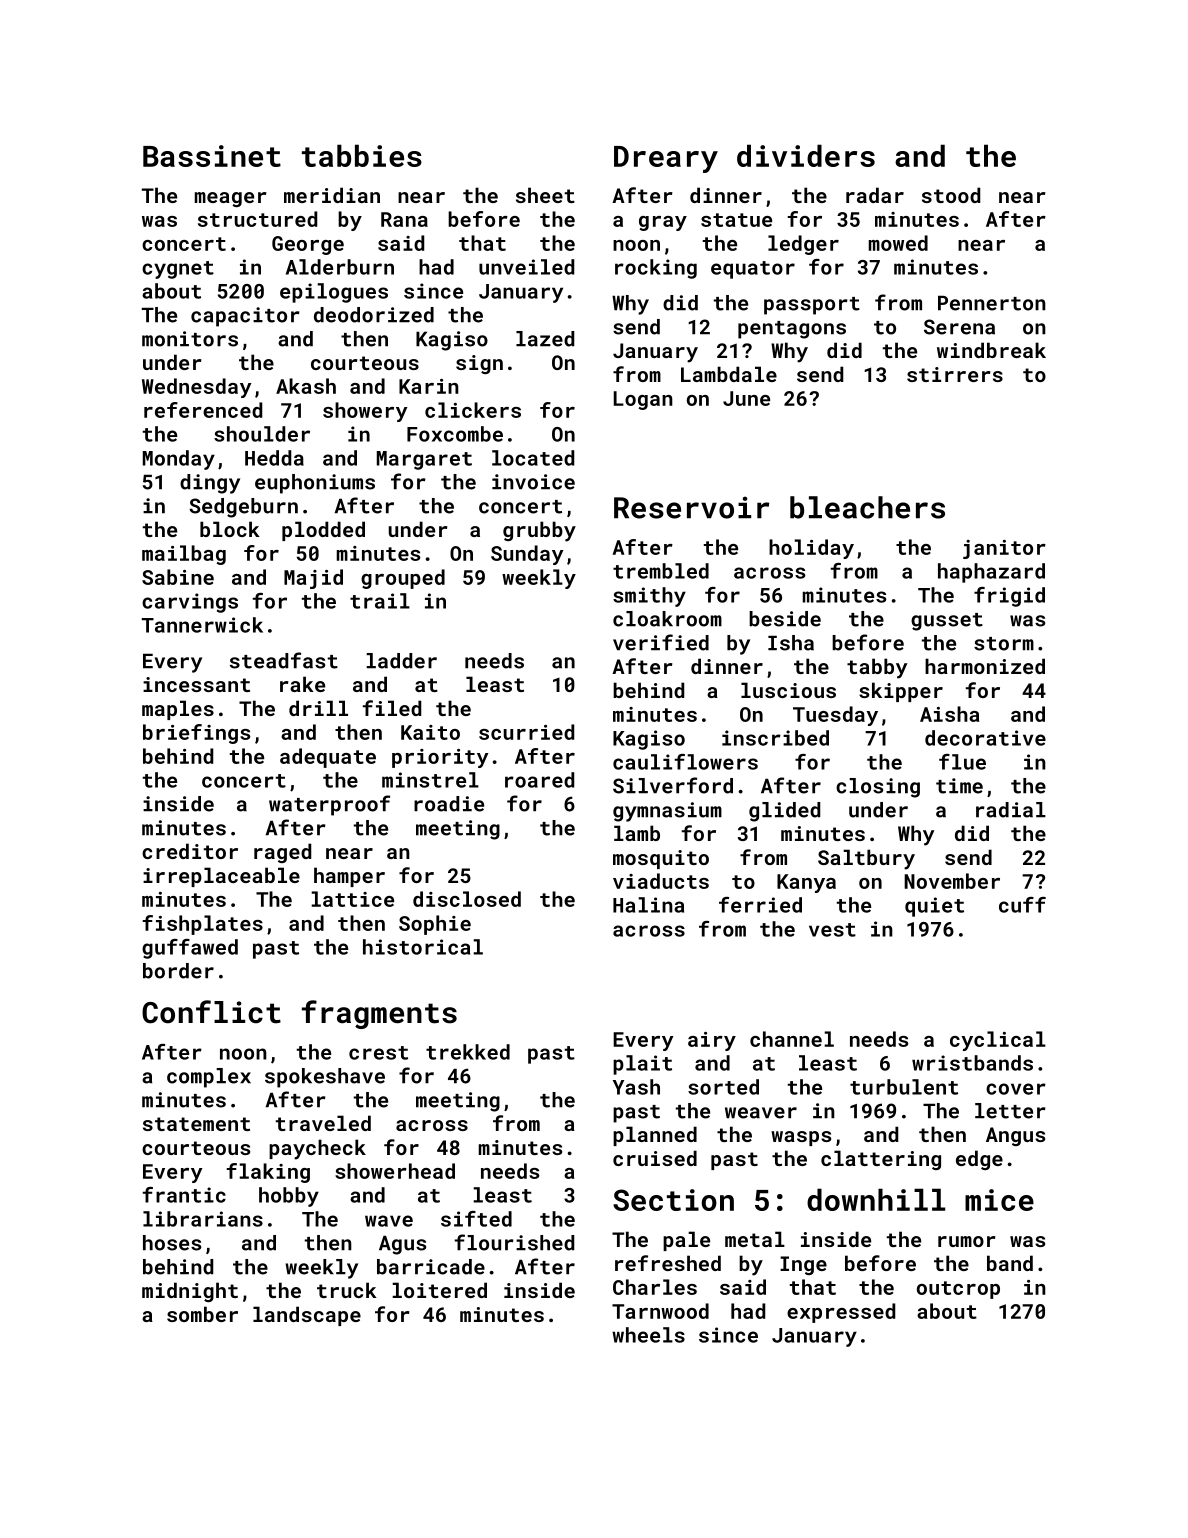 This image has height=1538, width=1188. What do you see at coordinates (661, 571) in the image?
I see `trembled` at bounding box center [661, 571].
